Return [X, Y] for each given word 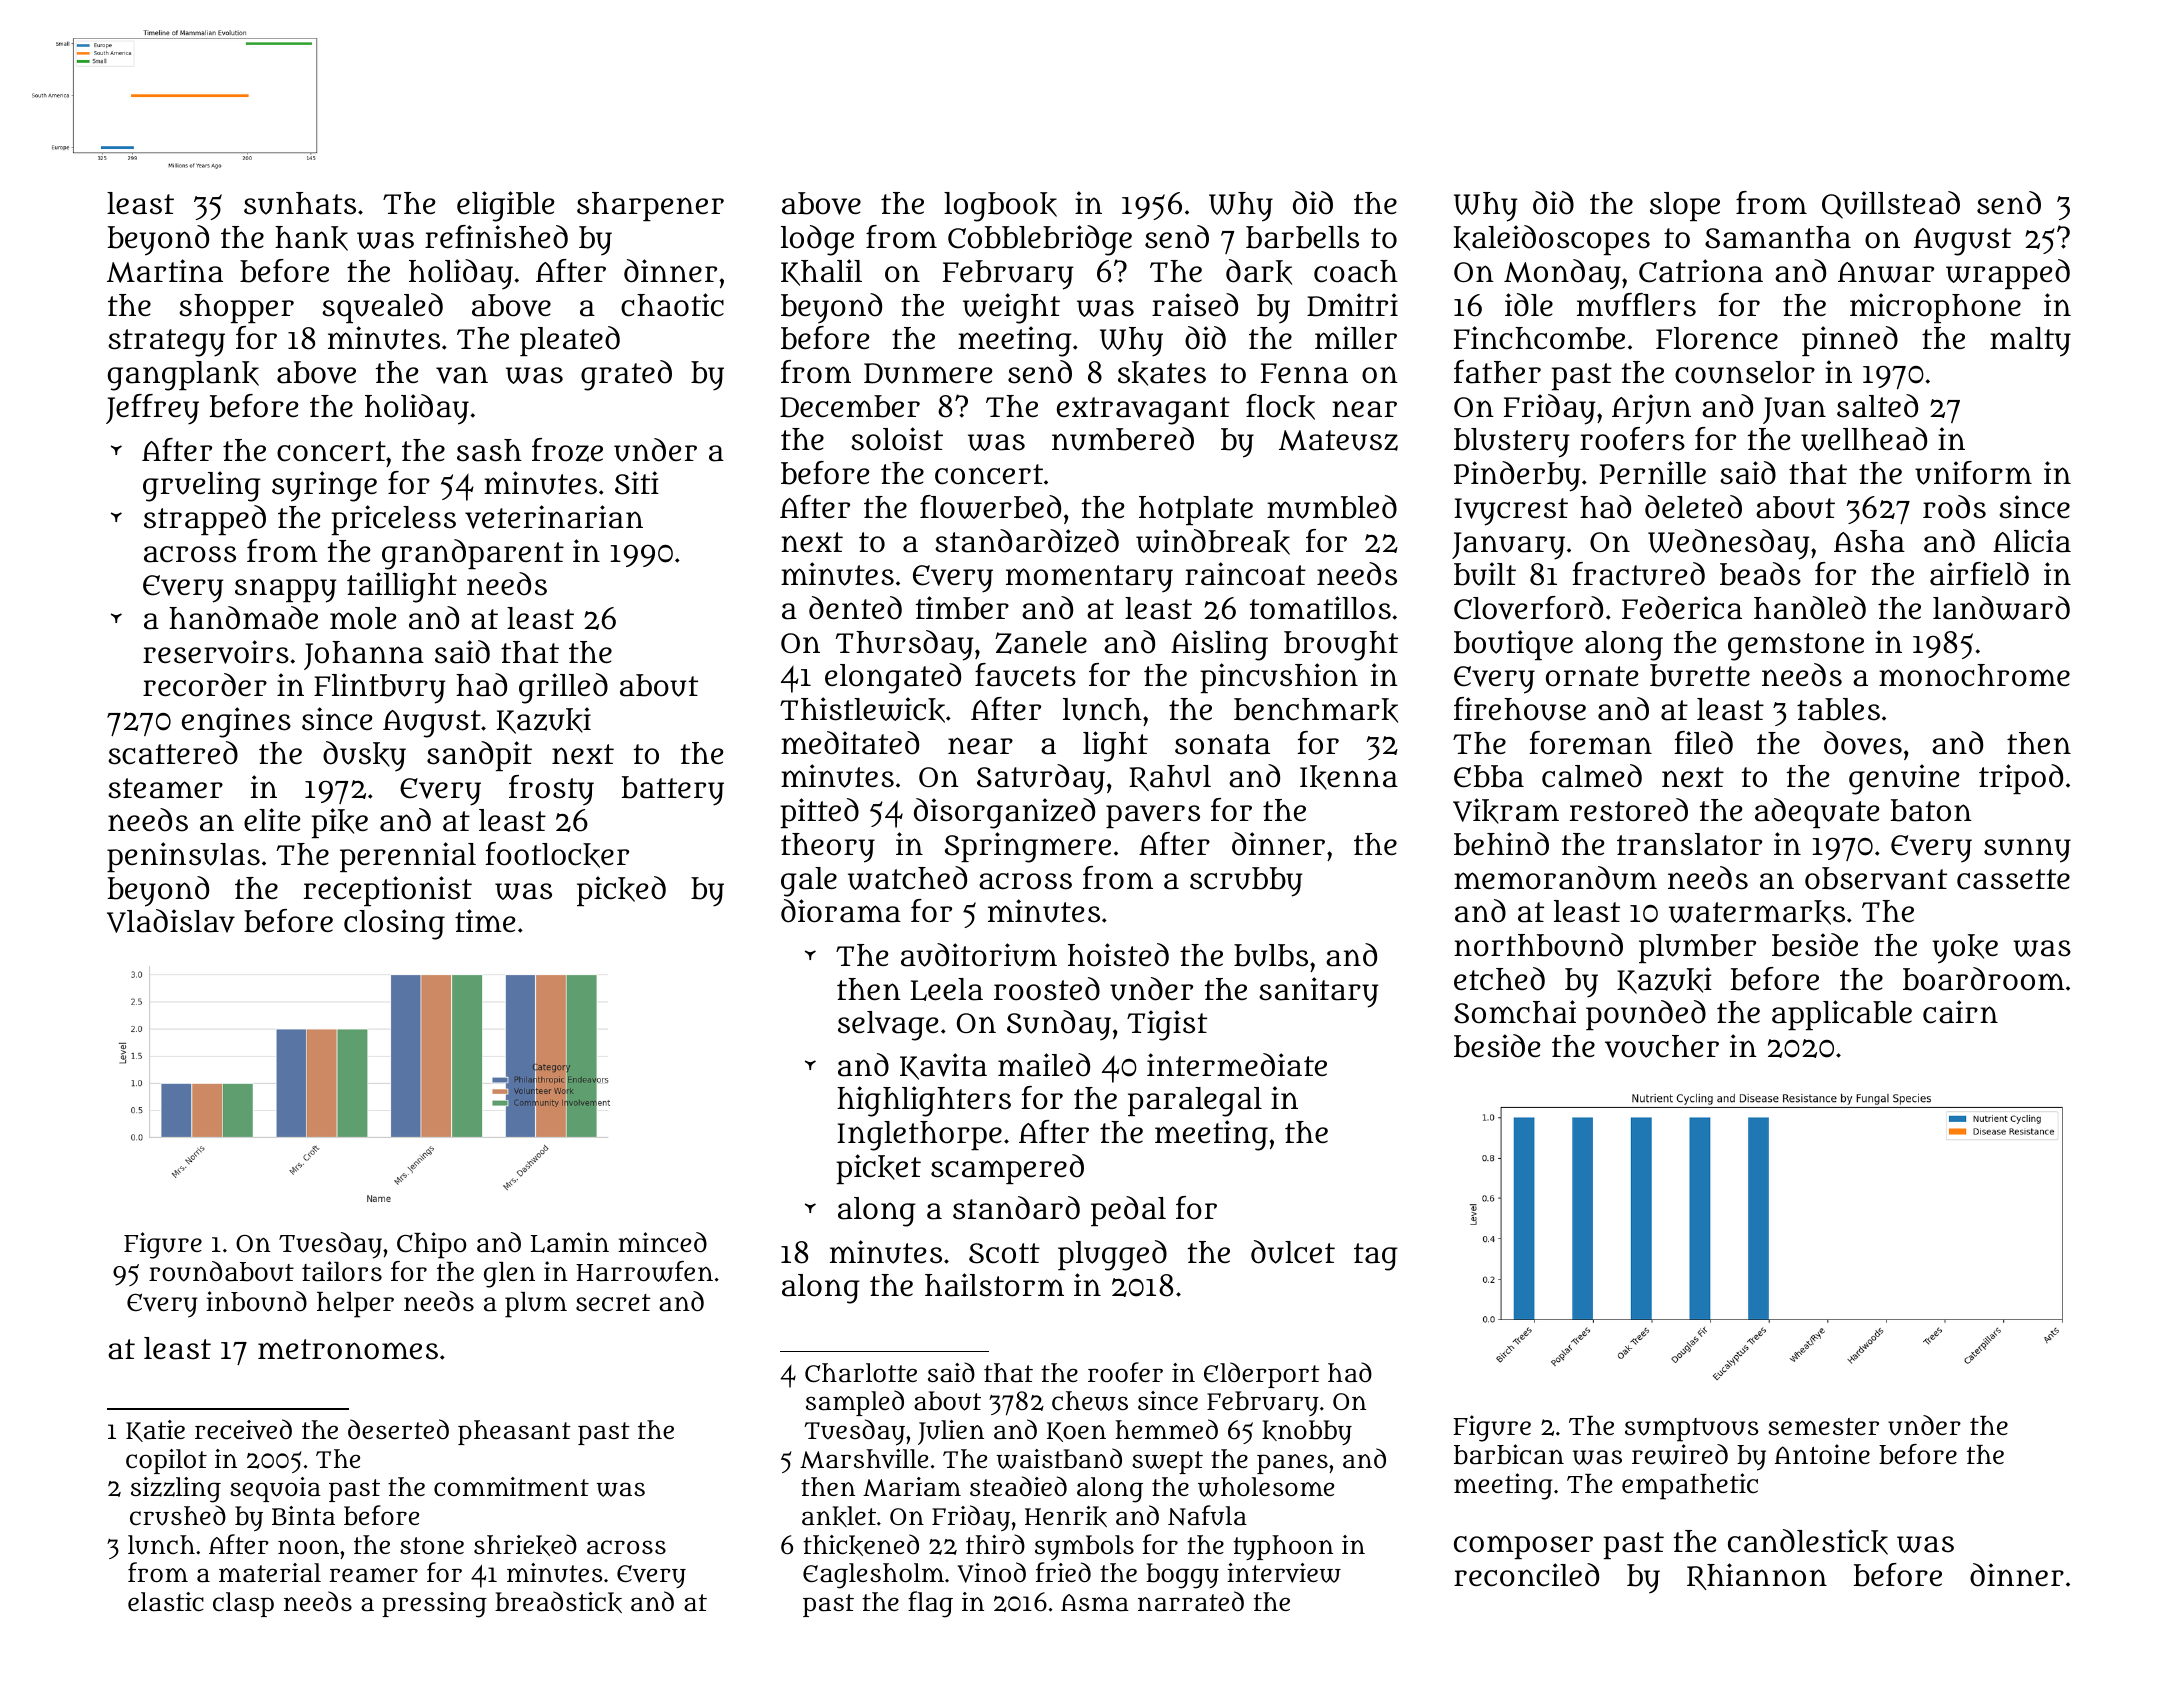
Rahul [1170, 778]
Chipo [432, 1245]
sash [489, 450]
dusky [364, 756]
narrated [1191, 1601]
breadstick [558, 1602]
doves [1863, 743]
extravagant [1143, 411]
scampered [1007, 1169]
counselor [1745, 372]
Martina [165, 271]
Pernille [1652, 472]
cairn [1960, 1012]
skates [1162, 373]
